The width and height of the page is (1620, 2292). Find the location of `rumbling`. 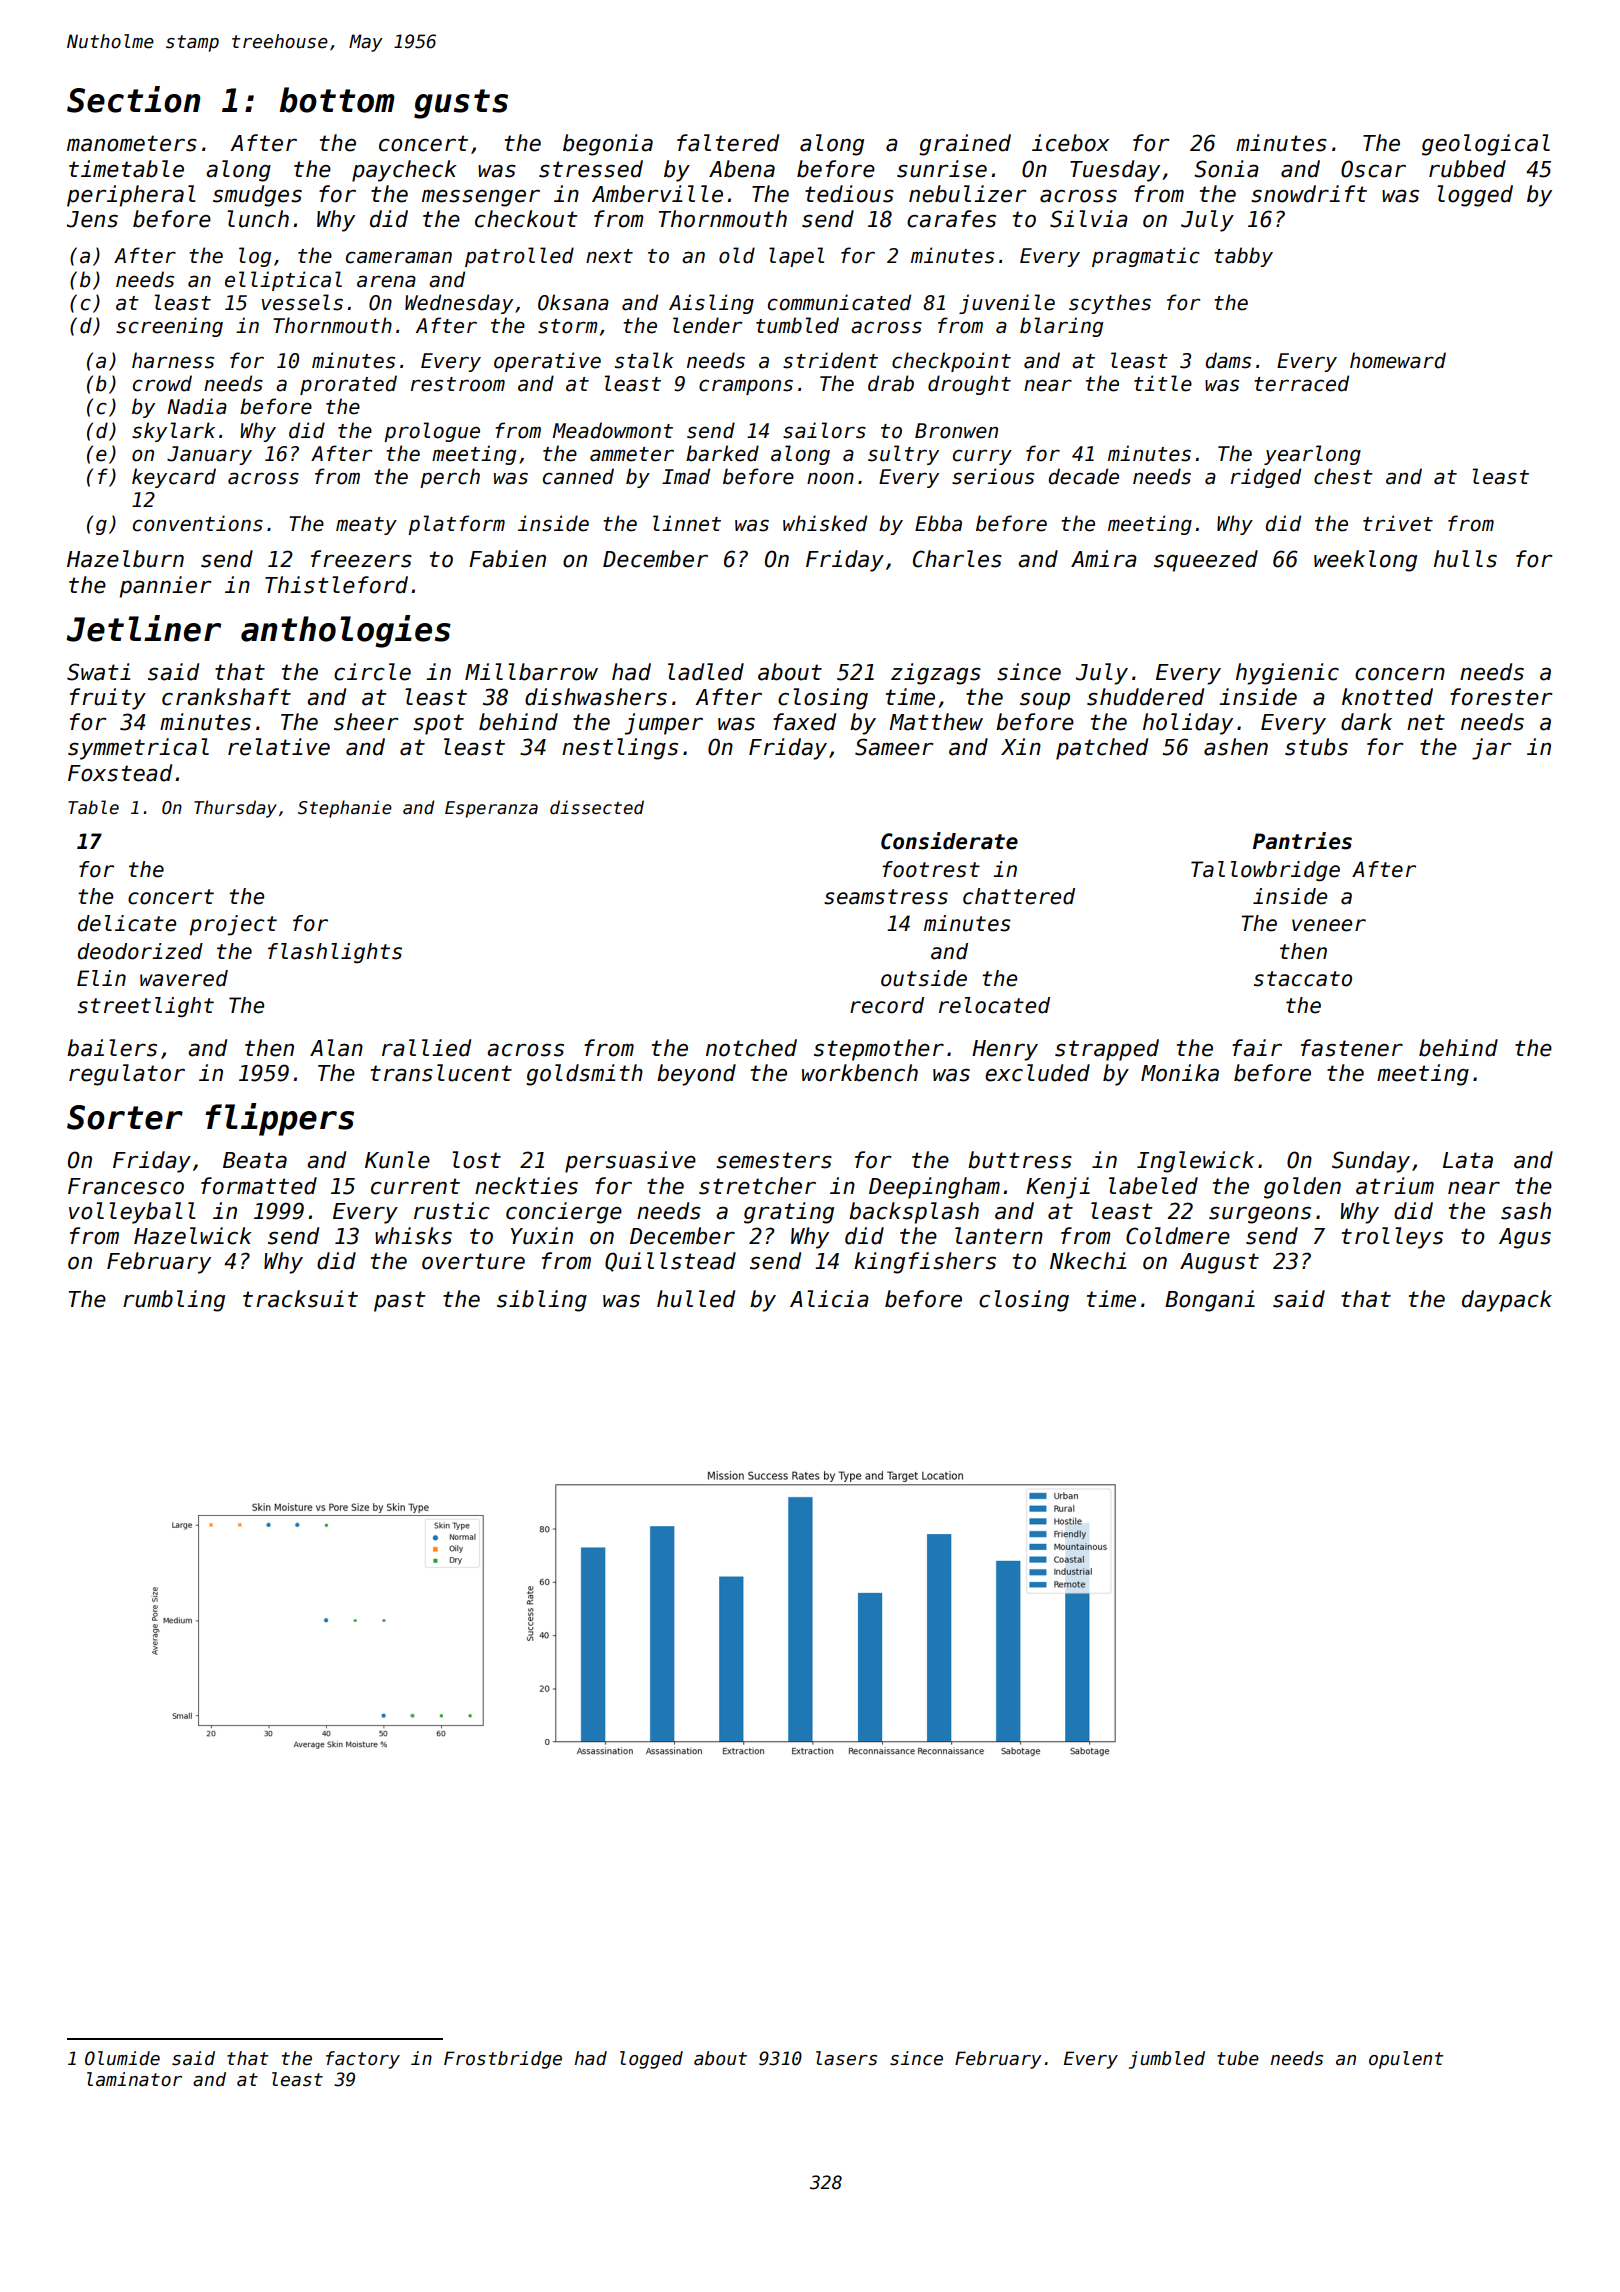

rumbling is located at coordinates (174, 1301).
